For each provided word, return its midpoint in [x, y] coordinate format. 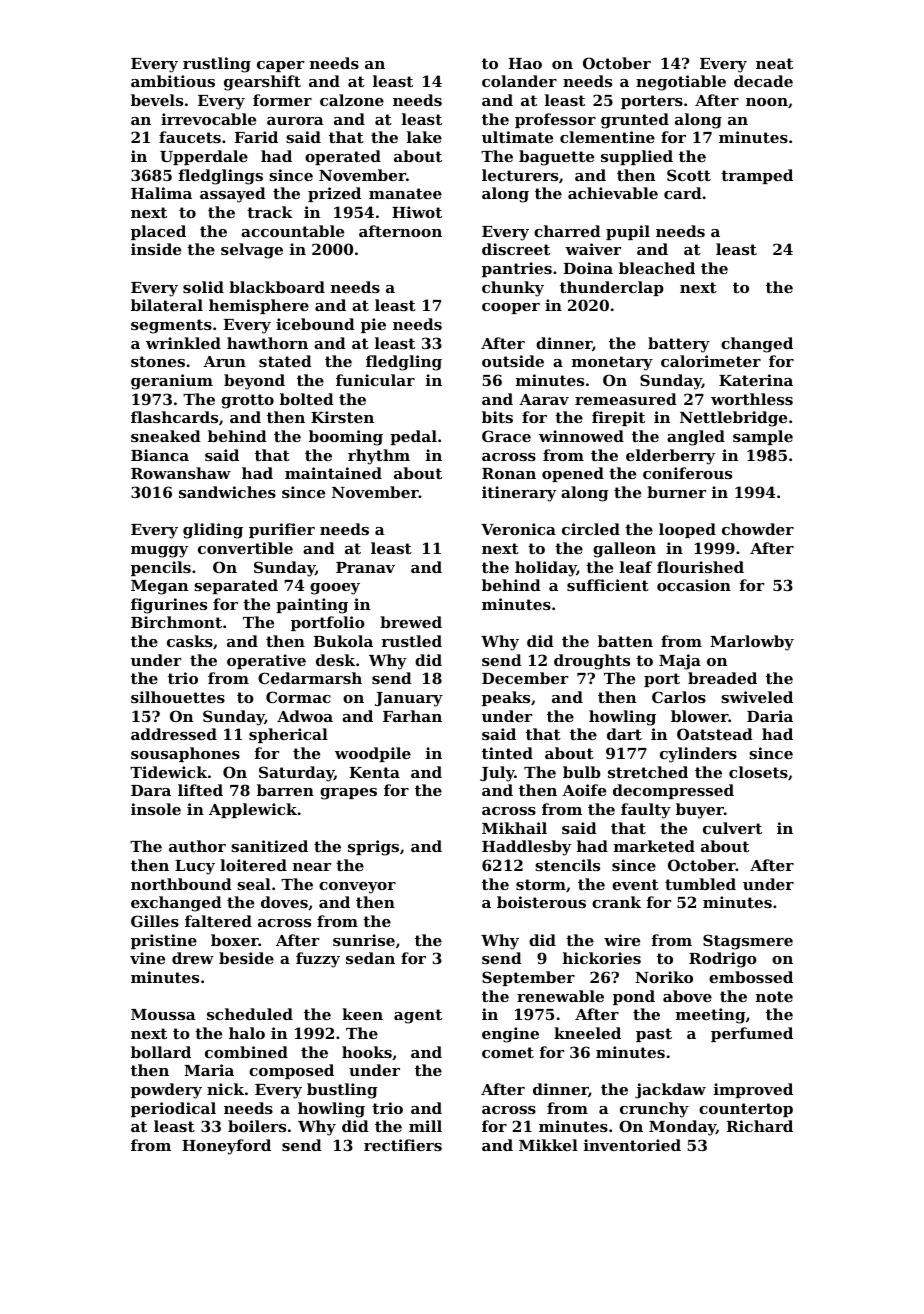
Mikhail [514, 828]
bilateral [167, 305]
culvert [732, 828]
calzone [352, 100]
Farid [256, 137]
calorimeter [711, 361]
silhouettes [178, 697]
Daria [770, 716]
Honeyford [226, 1147]
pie [373, 325]
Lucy [195, 867]
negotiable [681, 83]
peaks [506, 698]
